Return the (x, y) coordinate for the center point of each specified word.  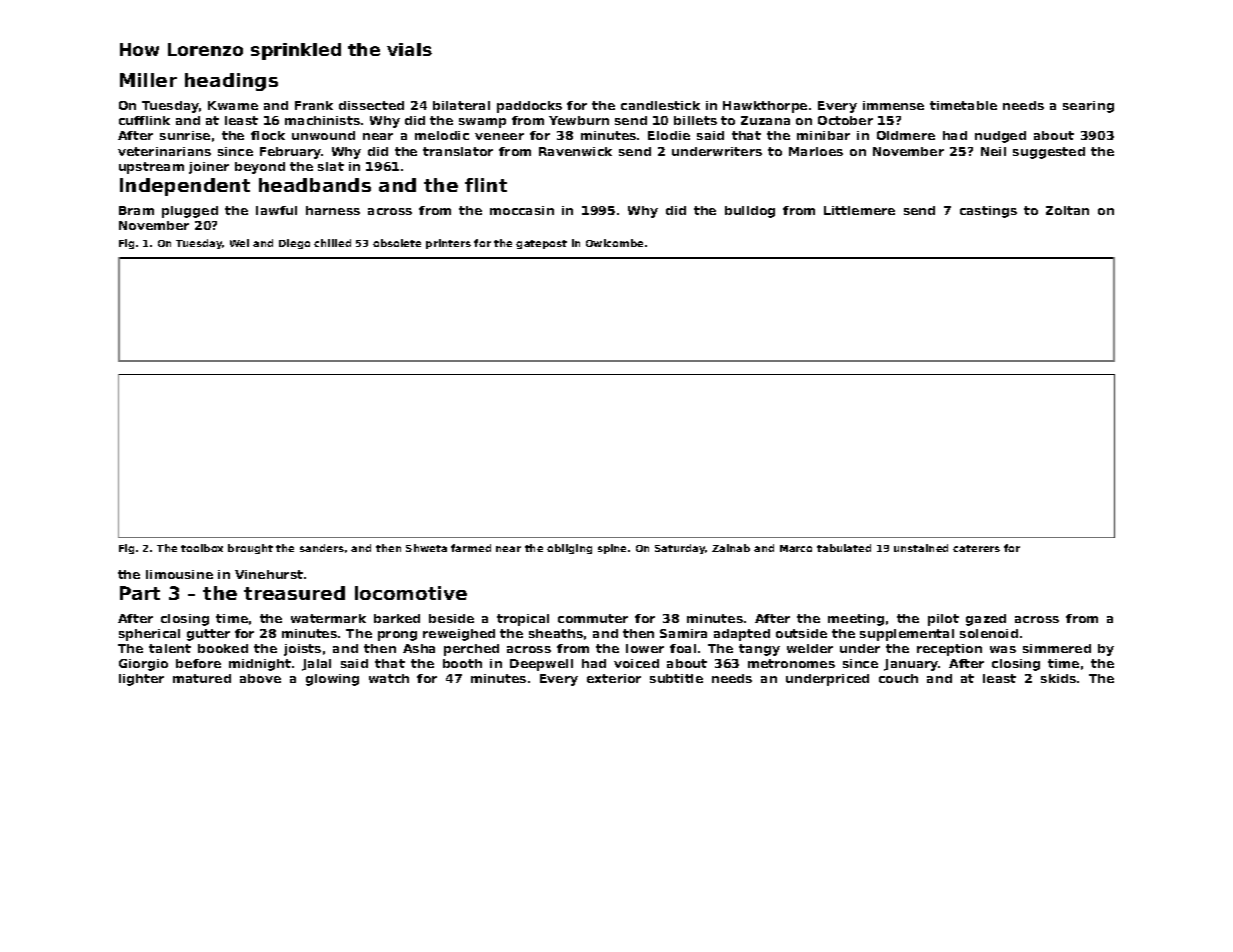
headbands (315, 185)
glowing (332, 680)
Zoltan (1067, 210)
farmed (471, 548)
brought (250, 549)
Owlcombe (614, 243)
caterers (976, 548)
